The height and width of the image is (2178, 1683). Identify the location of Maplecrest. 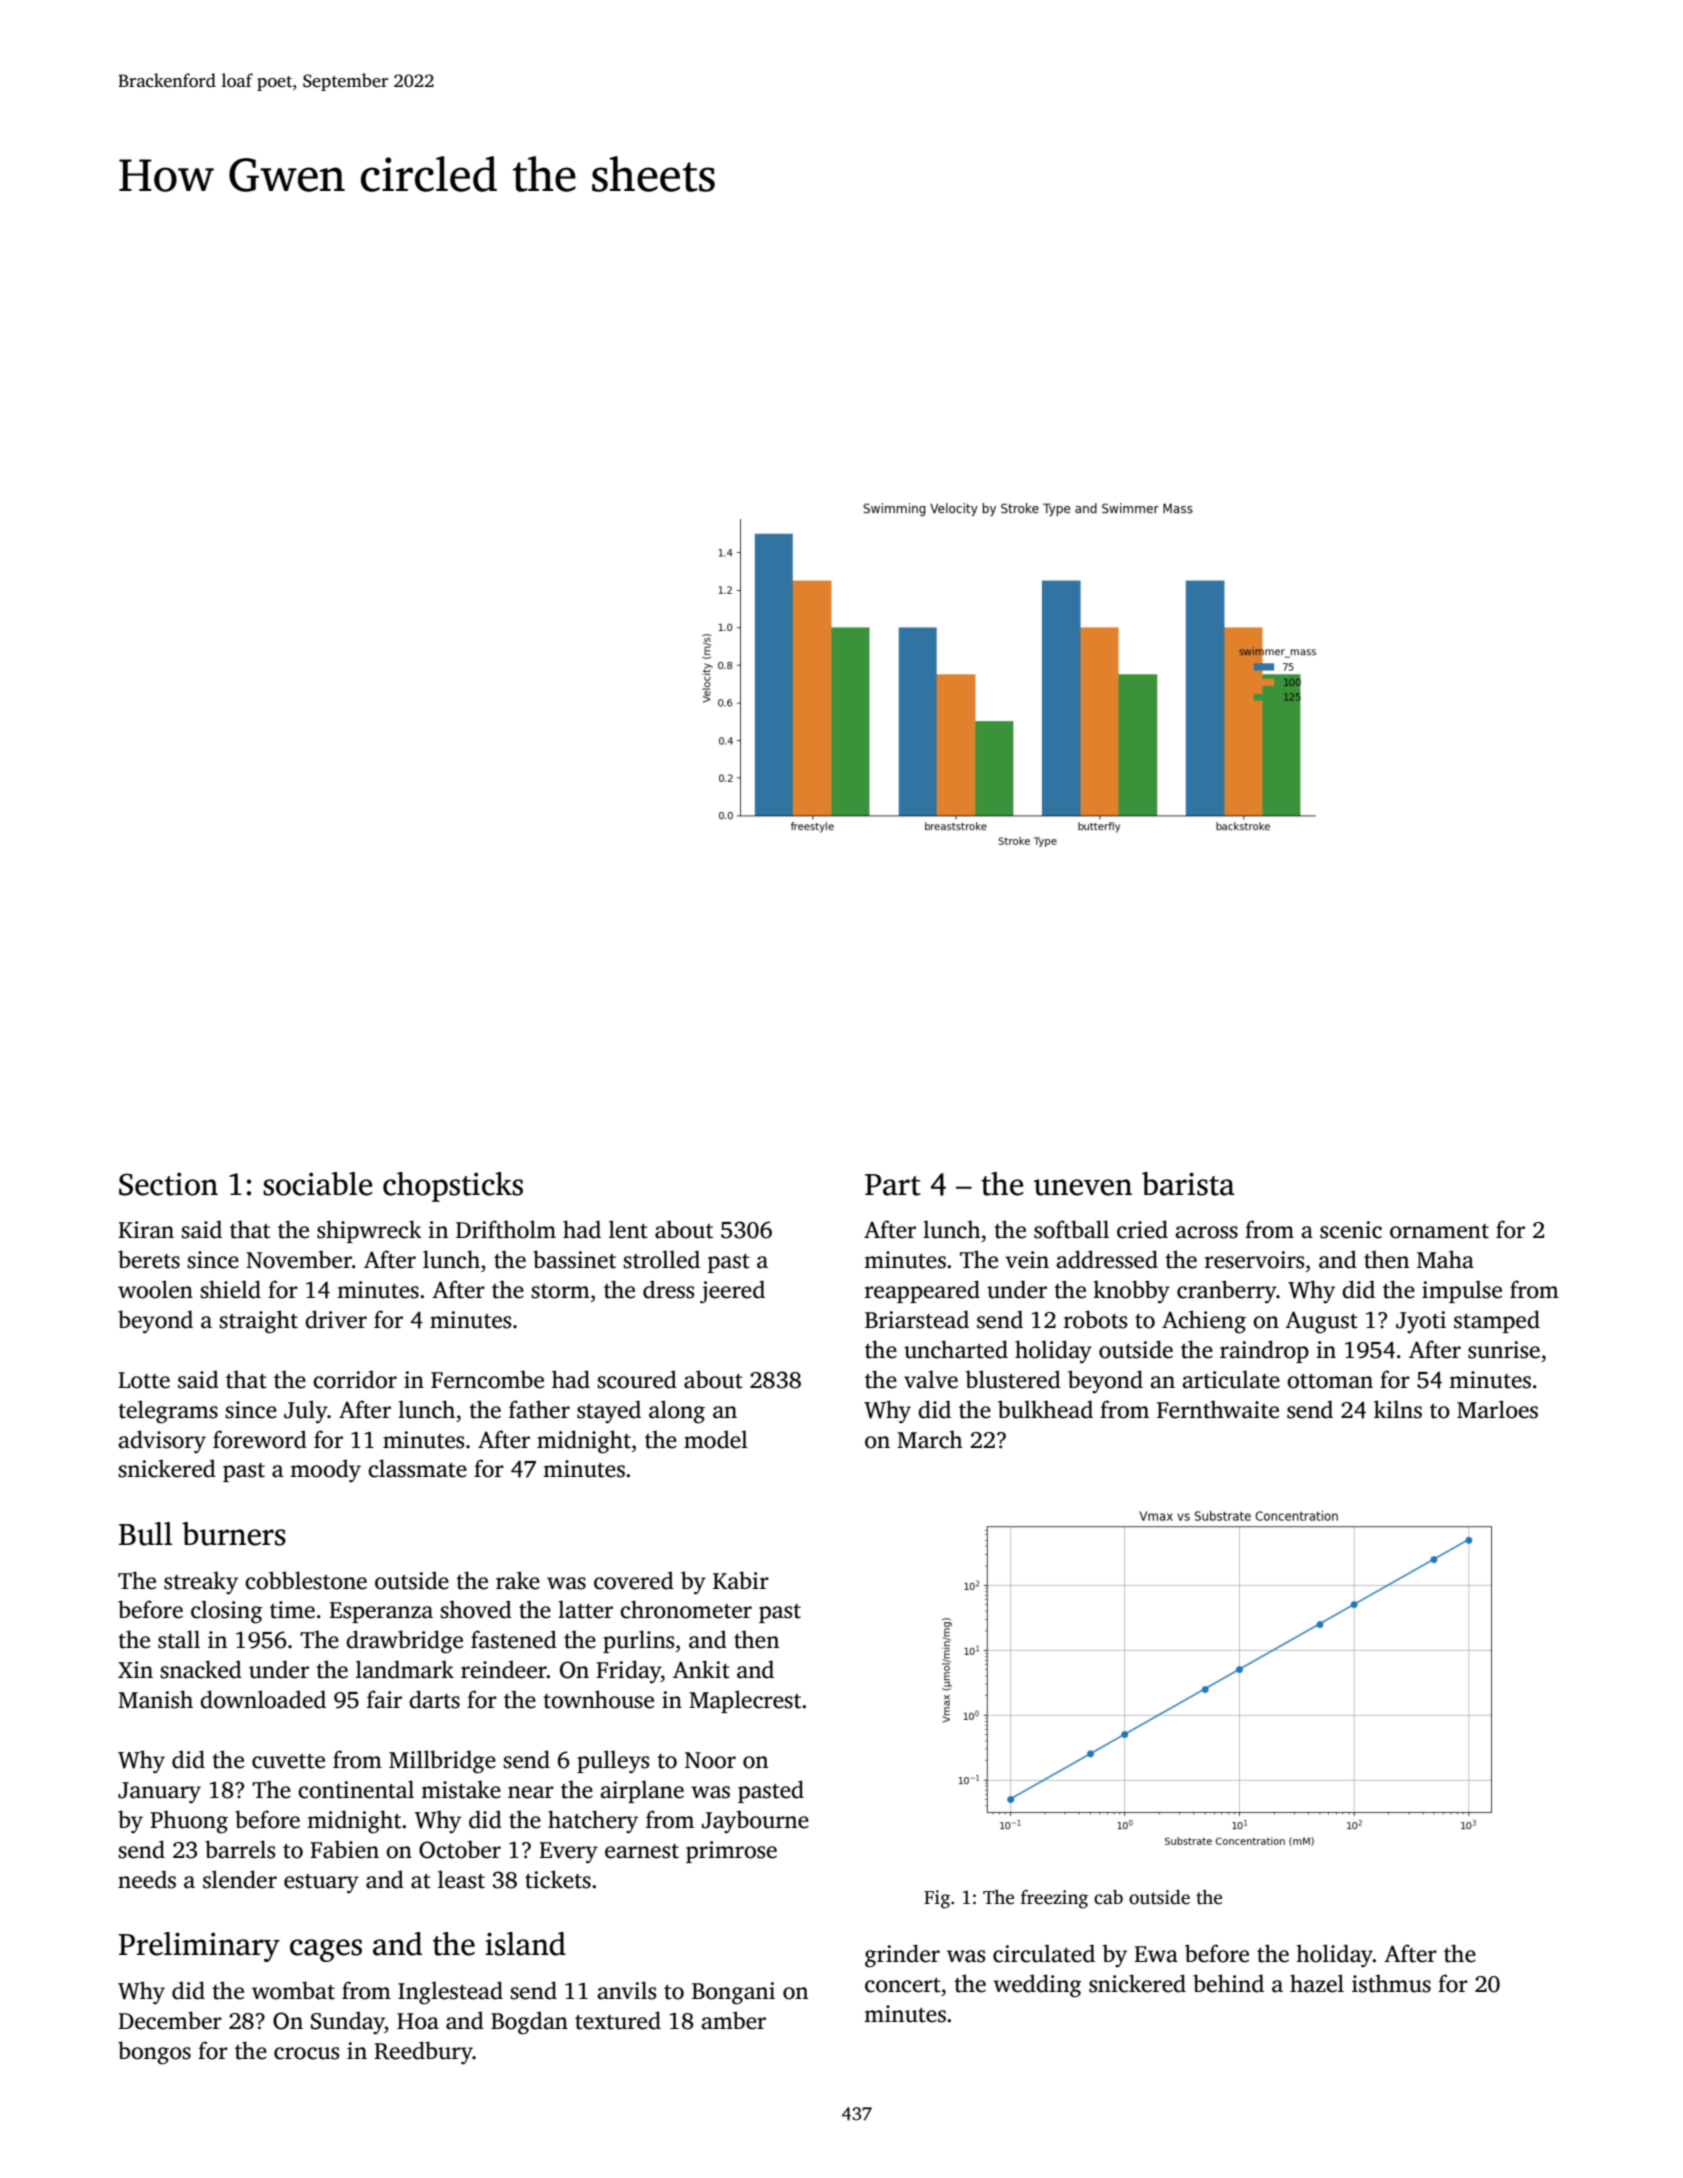
(745, 1701).
